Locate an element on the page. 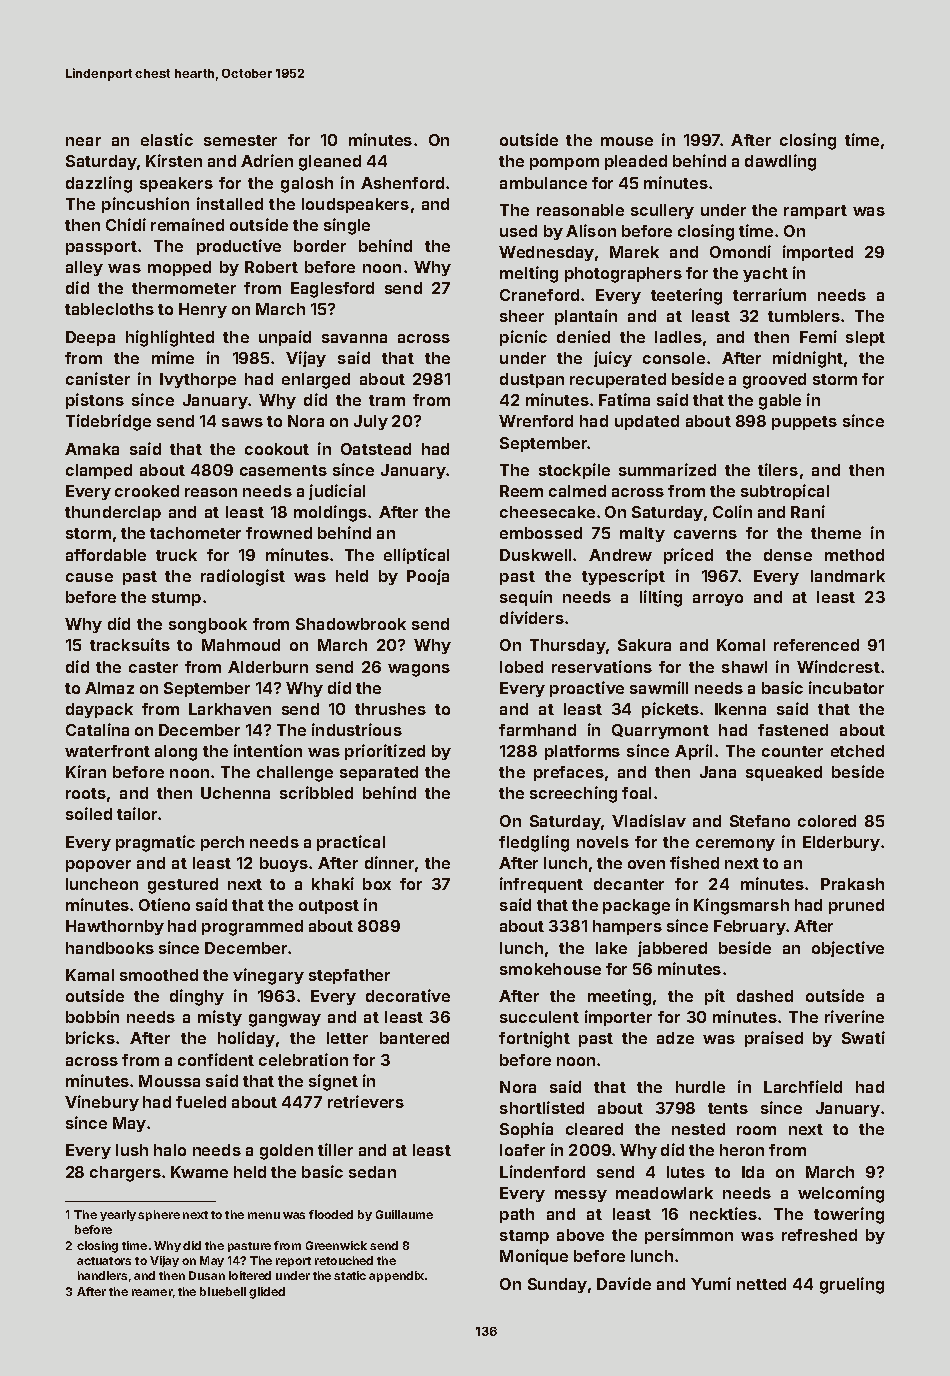 The image size is (950, 1376). meeting is located at coordinates (619, 997).
